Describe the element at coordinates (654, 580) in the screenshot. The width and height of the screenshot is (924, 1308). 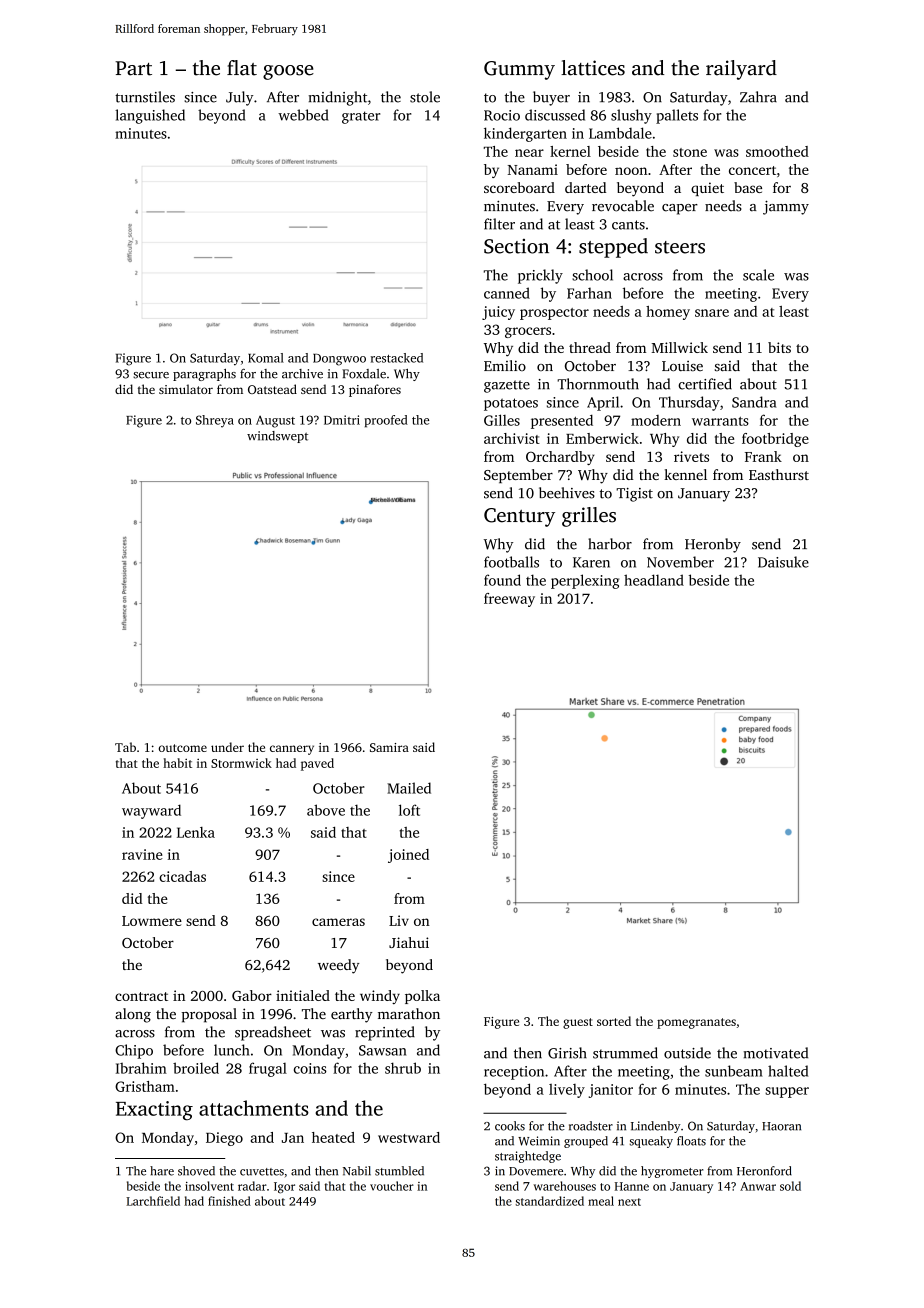
I see `headland` at that location.
